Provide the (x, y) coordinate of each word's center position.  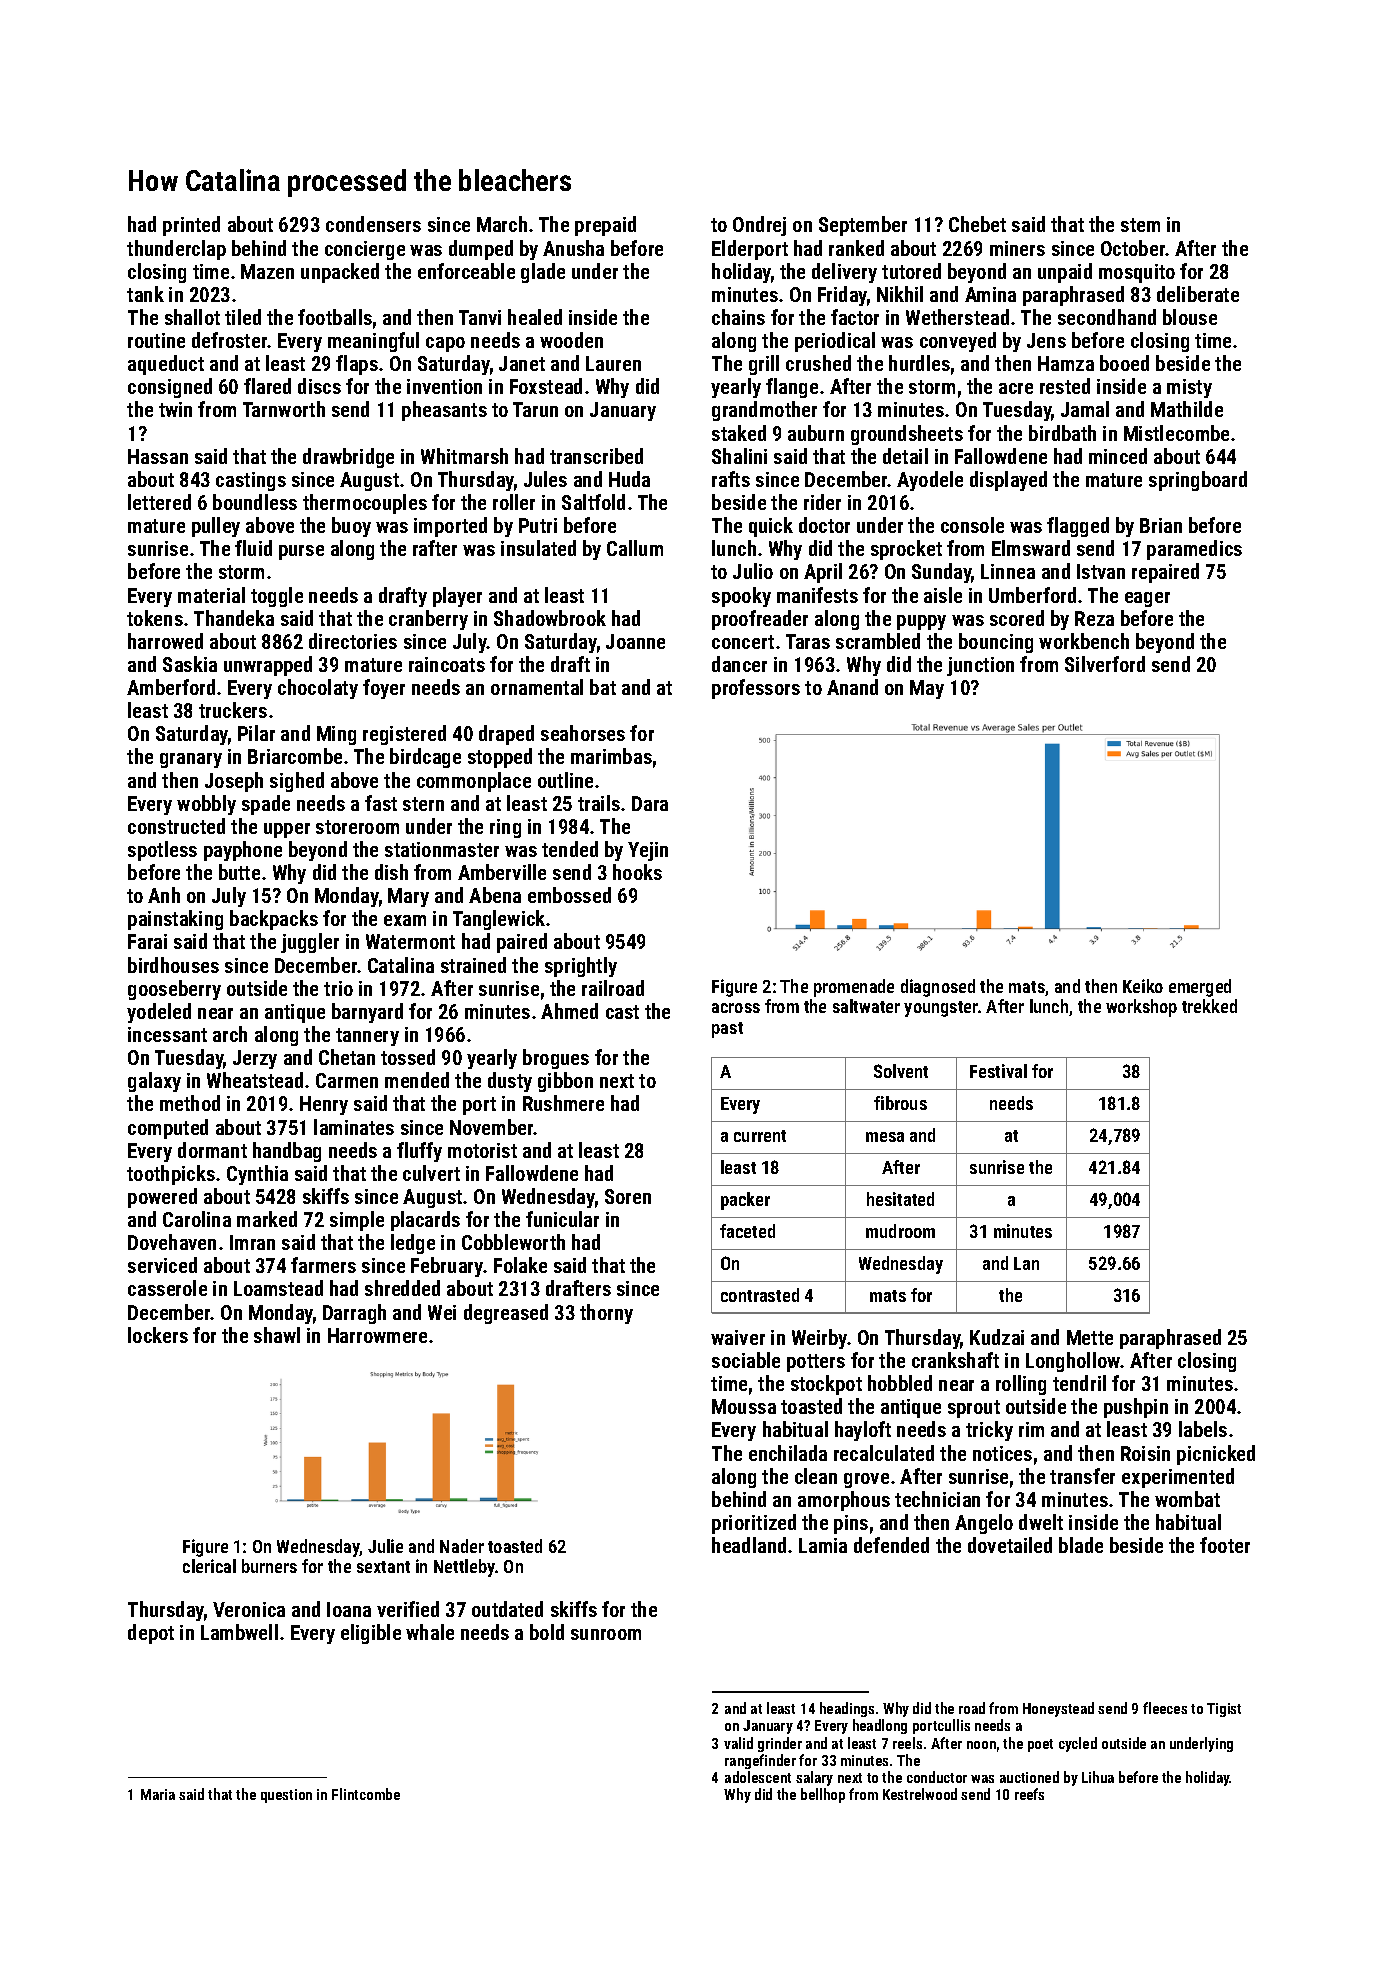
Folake (520, 1265)
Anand (852, 687)
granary (191, 760)
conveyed (958, 342)
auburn (816, 433)
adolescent (758, 1777)
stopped (500, 758)
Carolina (197, 1219)
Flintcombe (366, 1794)
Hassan (158, 456)
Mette (1090, 1337)
